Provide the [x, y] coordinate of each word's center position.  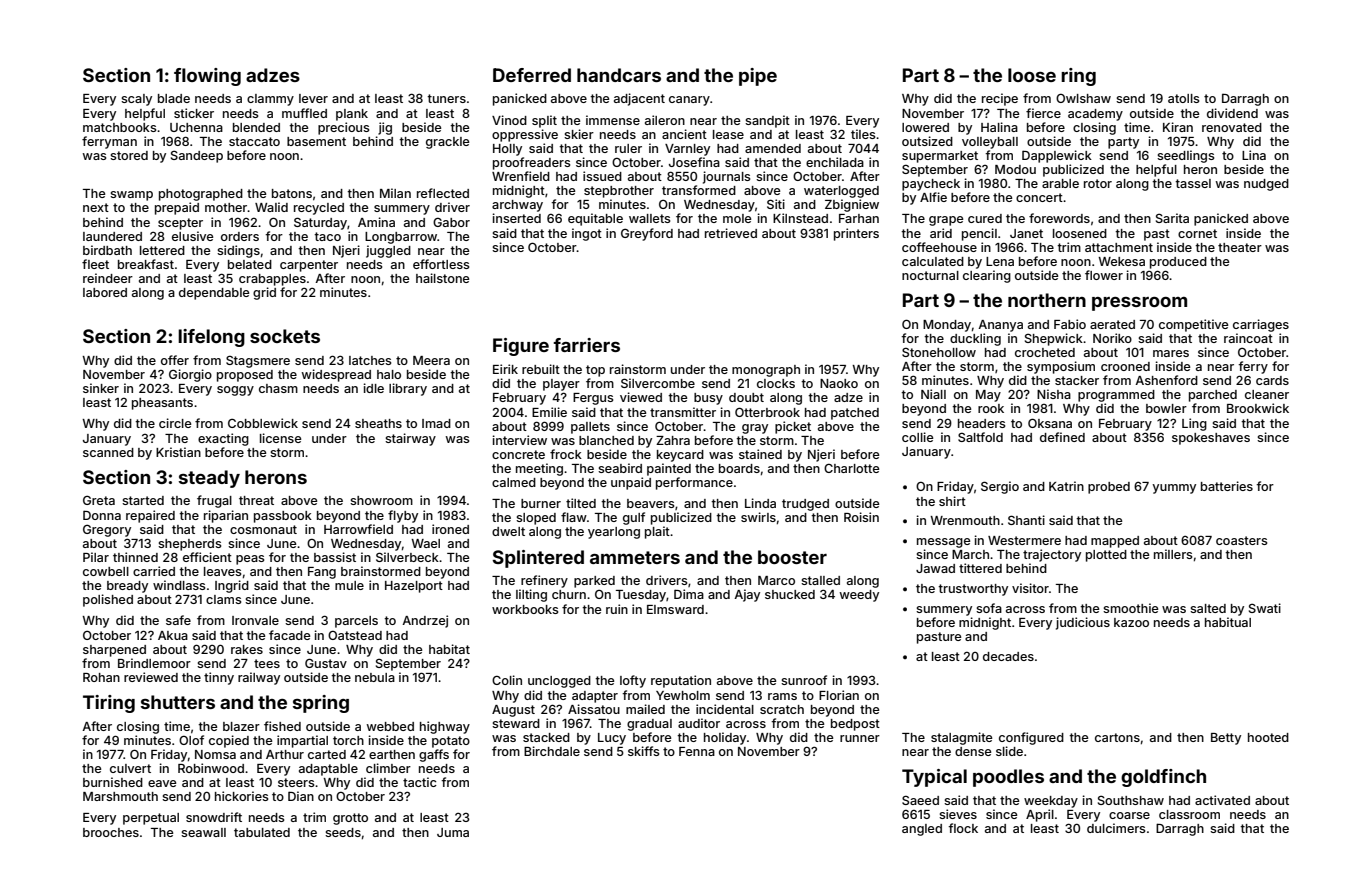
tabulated [262, 832]
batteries [1227, 486]
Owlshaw [1083, 98]
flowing [207, 77]
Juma [453, 832]
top [595, 371]
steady [209, 479]
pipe [758, 77]
